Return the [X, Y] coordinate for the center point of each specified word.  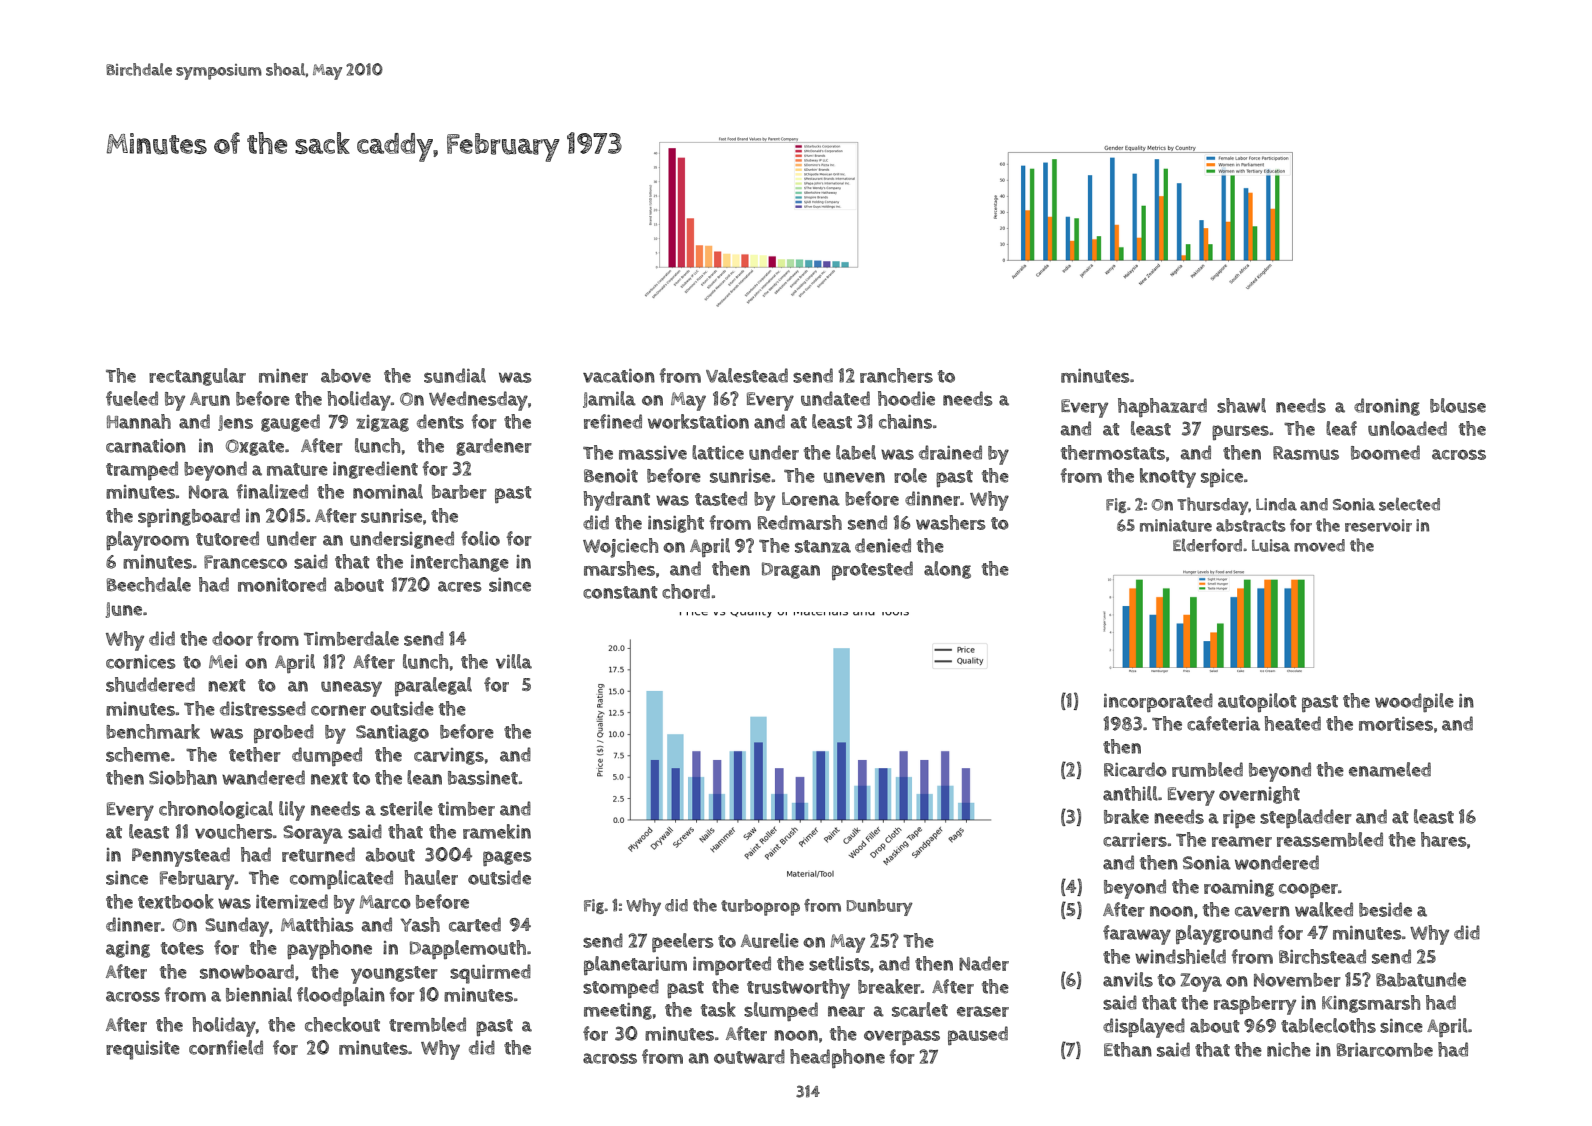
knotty [1168, 478]
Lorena [811, 499]
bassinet [483, 778]
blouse [1458, 405]
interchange [460, 563]
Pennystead [181, 857]
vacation [619, 376]
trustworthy [798, 989]
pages [507, 858]
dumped [327, 756]
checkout [342, 1024]
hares [1444, 839]
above [346, 376]
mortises [1396, 724]
